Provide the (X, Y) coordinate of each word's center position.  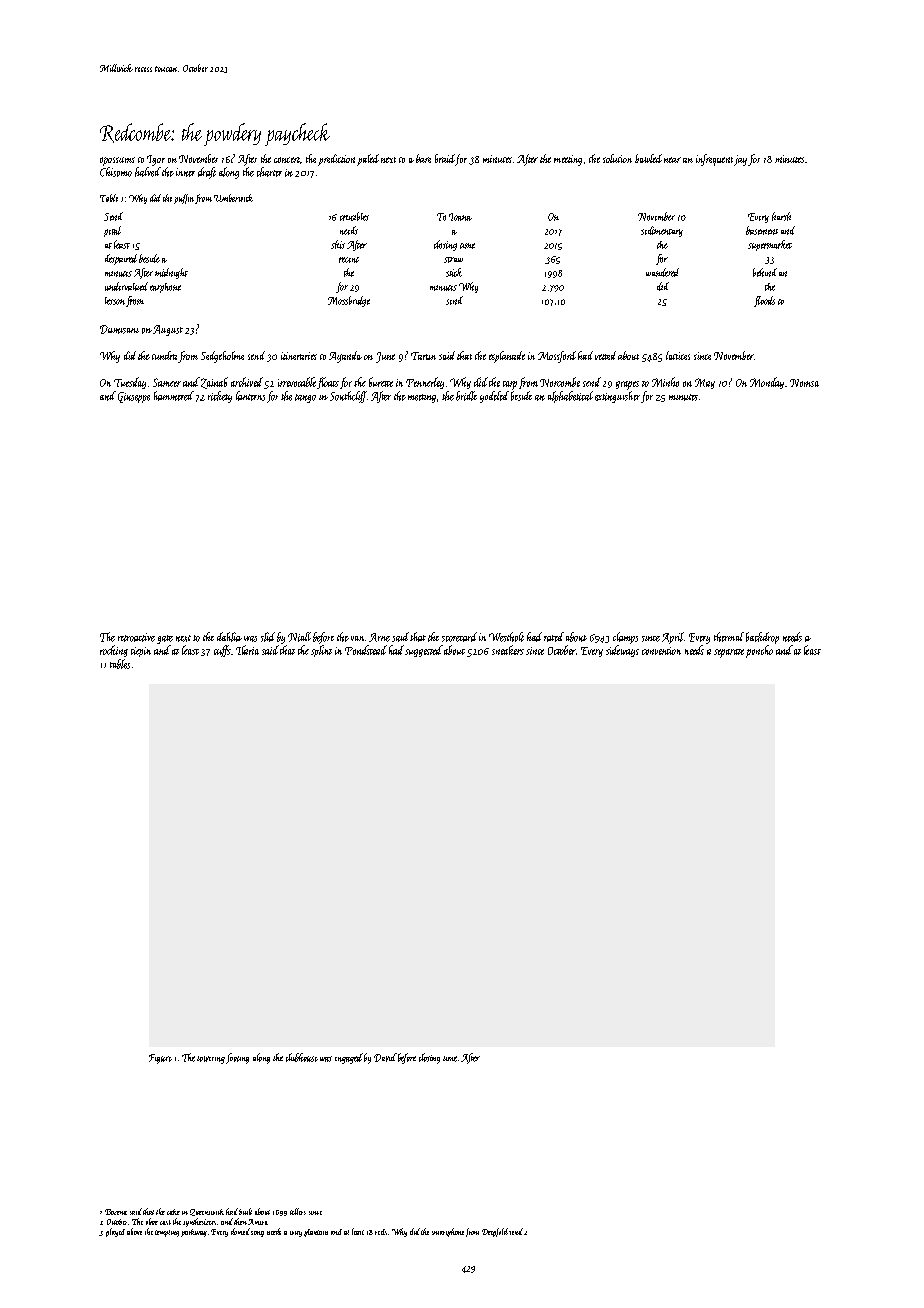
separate (729, 653)
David (385, 1057)
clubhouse (302, 1057)
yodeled (494, 397)
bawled (648, 158)
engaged (349, 1058)
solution (617, 158)
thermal (729, 637)
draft (207, 173)
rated (554, 637)
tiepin (141, 652)
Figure (160, 1059)
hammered (174, 396)
